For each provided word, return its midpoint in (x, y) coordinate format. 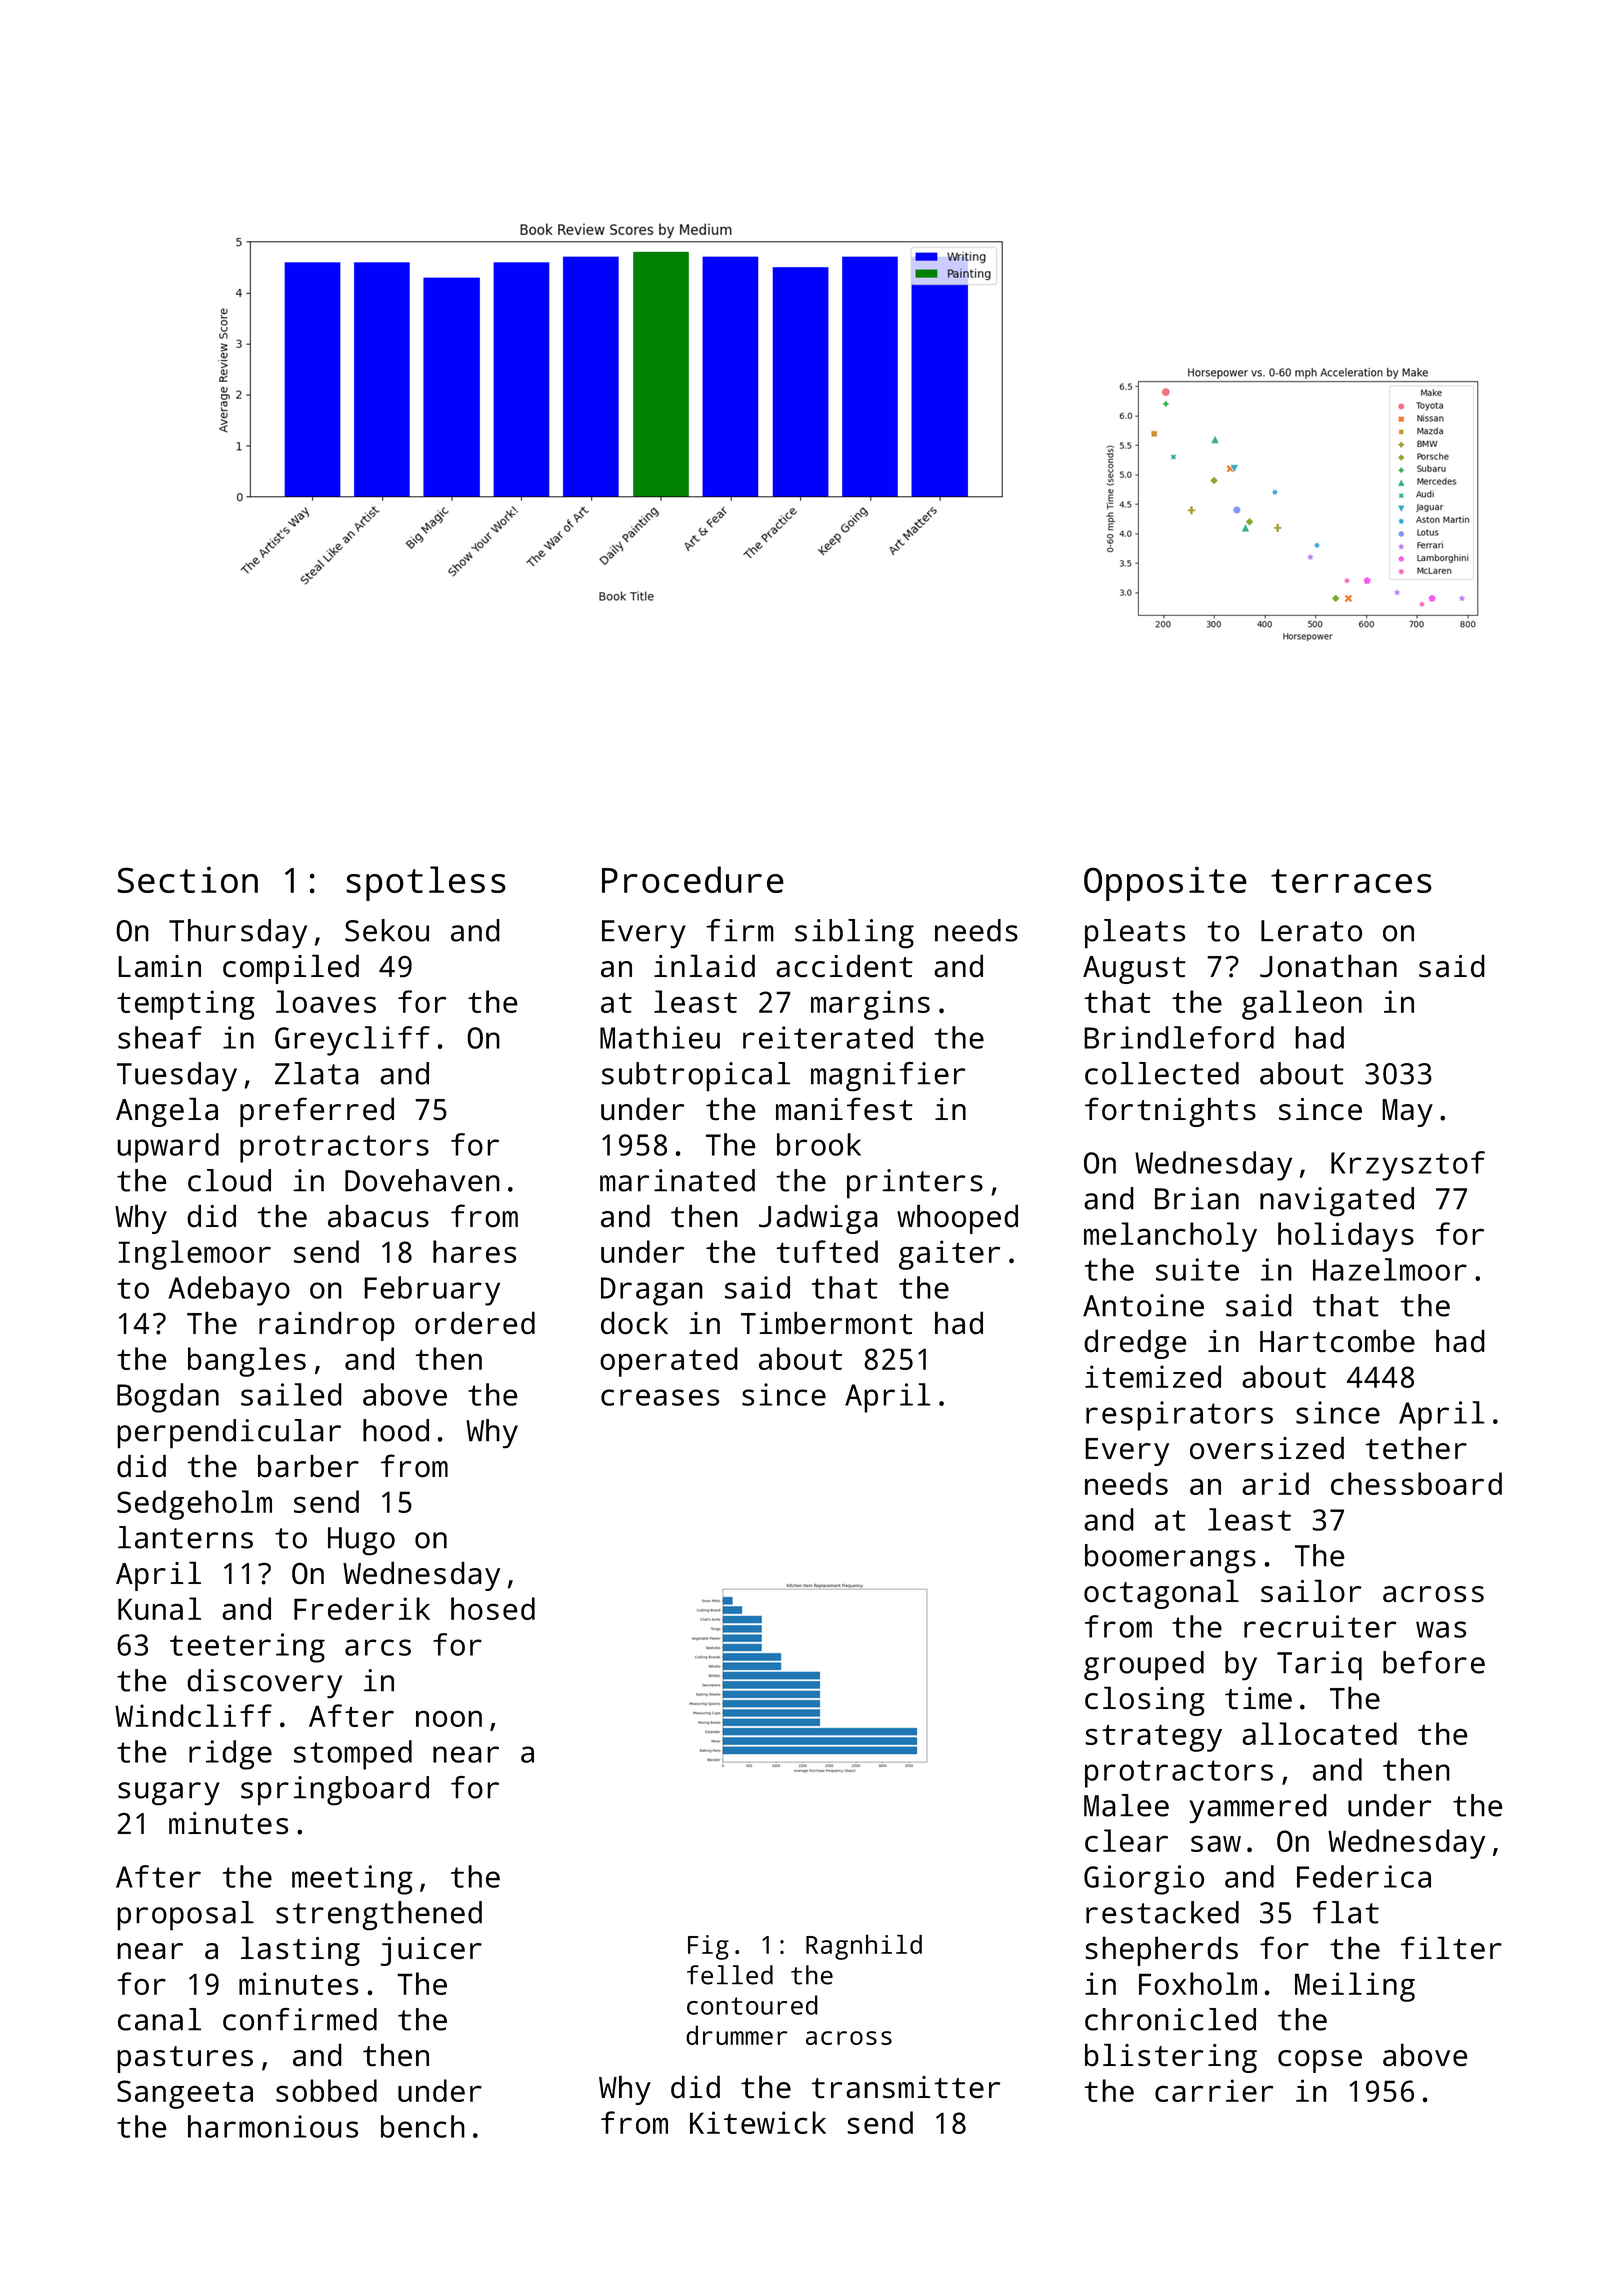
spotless (426, 883)
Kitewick (758, 2122)
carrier (1214, 2090)
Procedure (693, 879)
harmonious (273, 2126)
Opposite (1165, 883)
